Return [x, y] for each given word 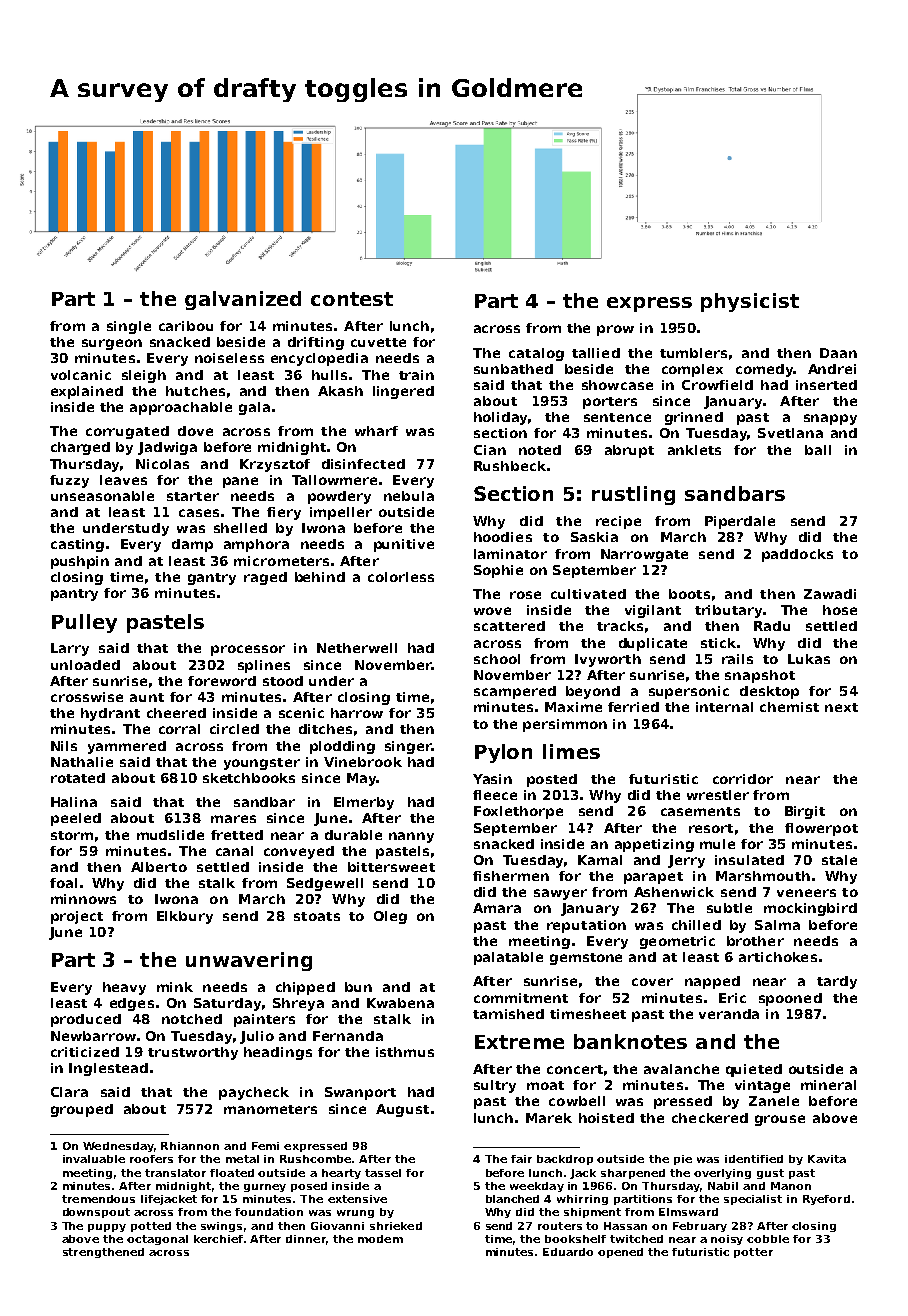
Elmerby [364, 803]
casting [77, 545]
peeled [76, 819]
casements [700, 811]
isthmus [405, 1052]
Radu [772, 626]
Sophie [498, 571]
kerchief [218, 1239]
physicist [750, 302]
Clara [69, 1092]
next [841, 707]
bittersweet [391, 867]
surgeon [112, 344]
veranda [729, 1014]
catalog [536, 354]
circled [234, 729]
